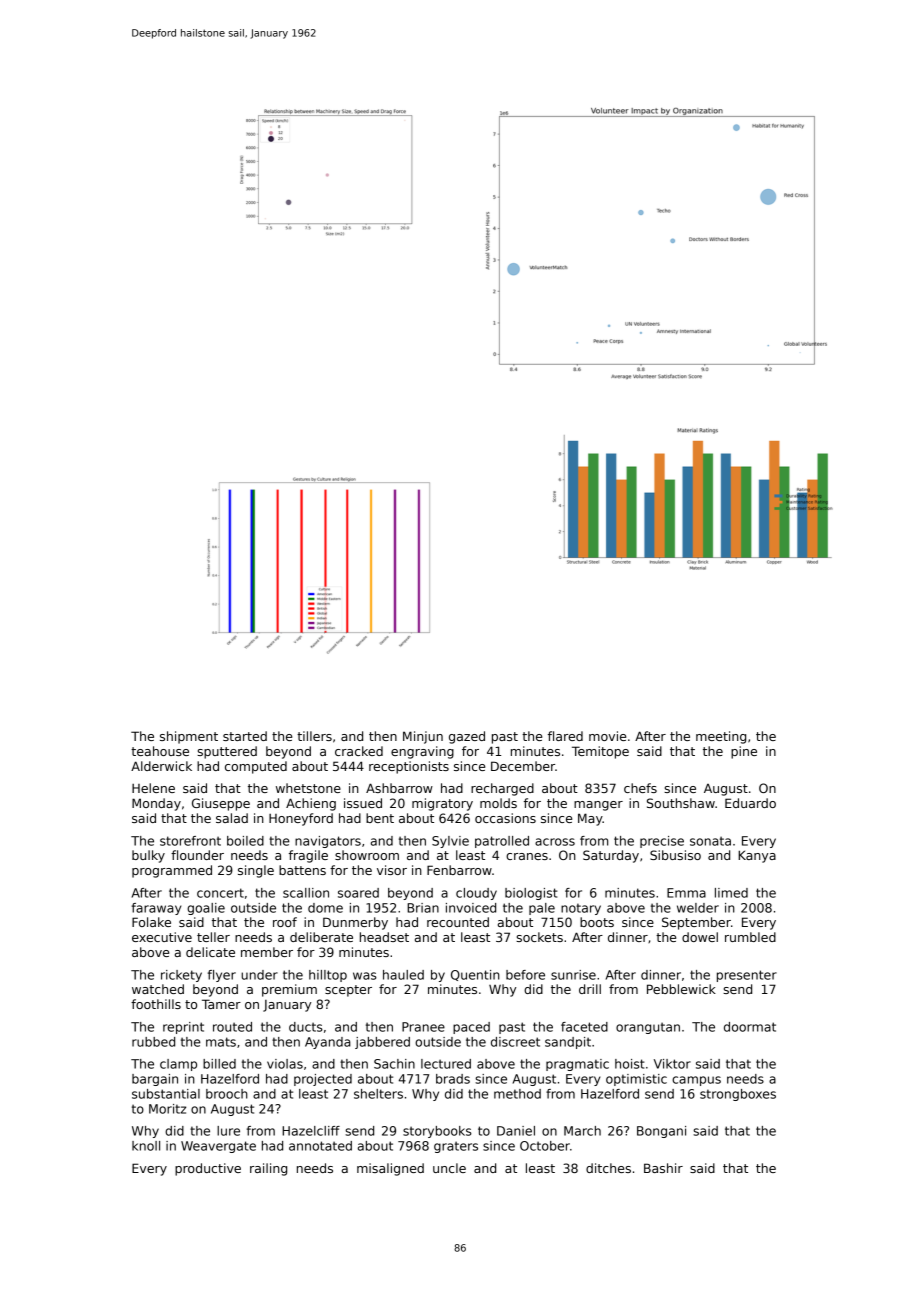 The image size is (908, 1316). I want to click on uncle, so click(449, 1168).
